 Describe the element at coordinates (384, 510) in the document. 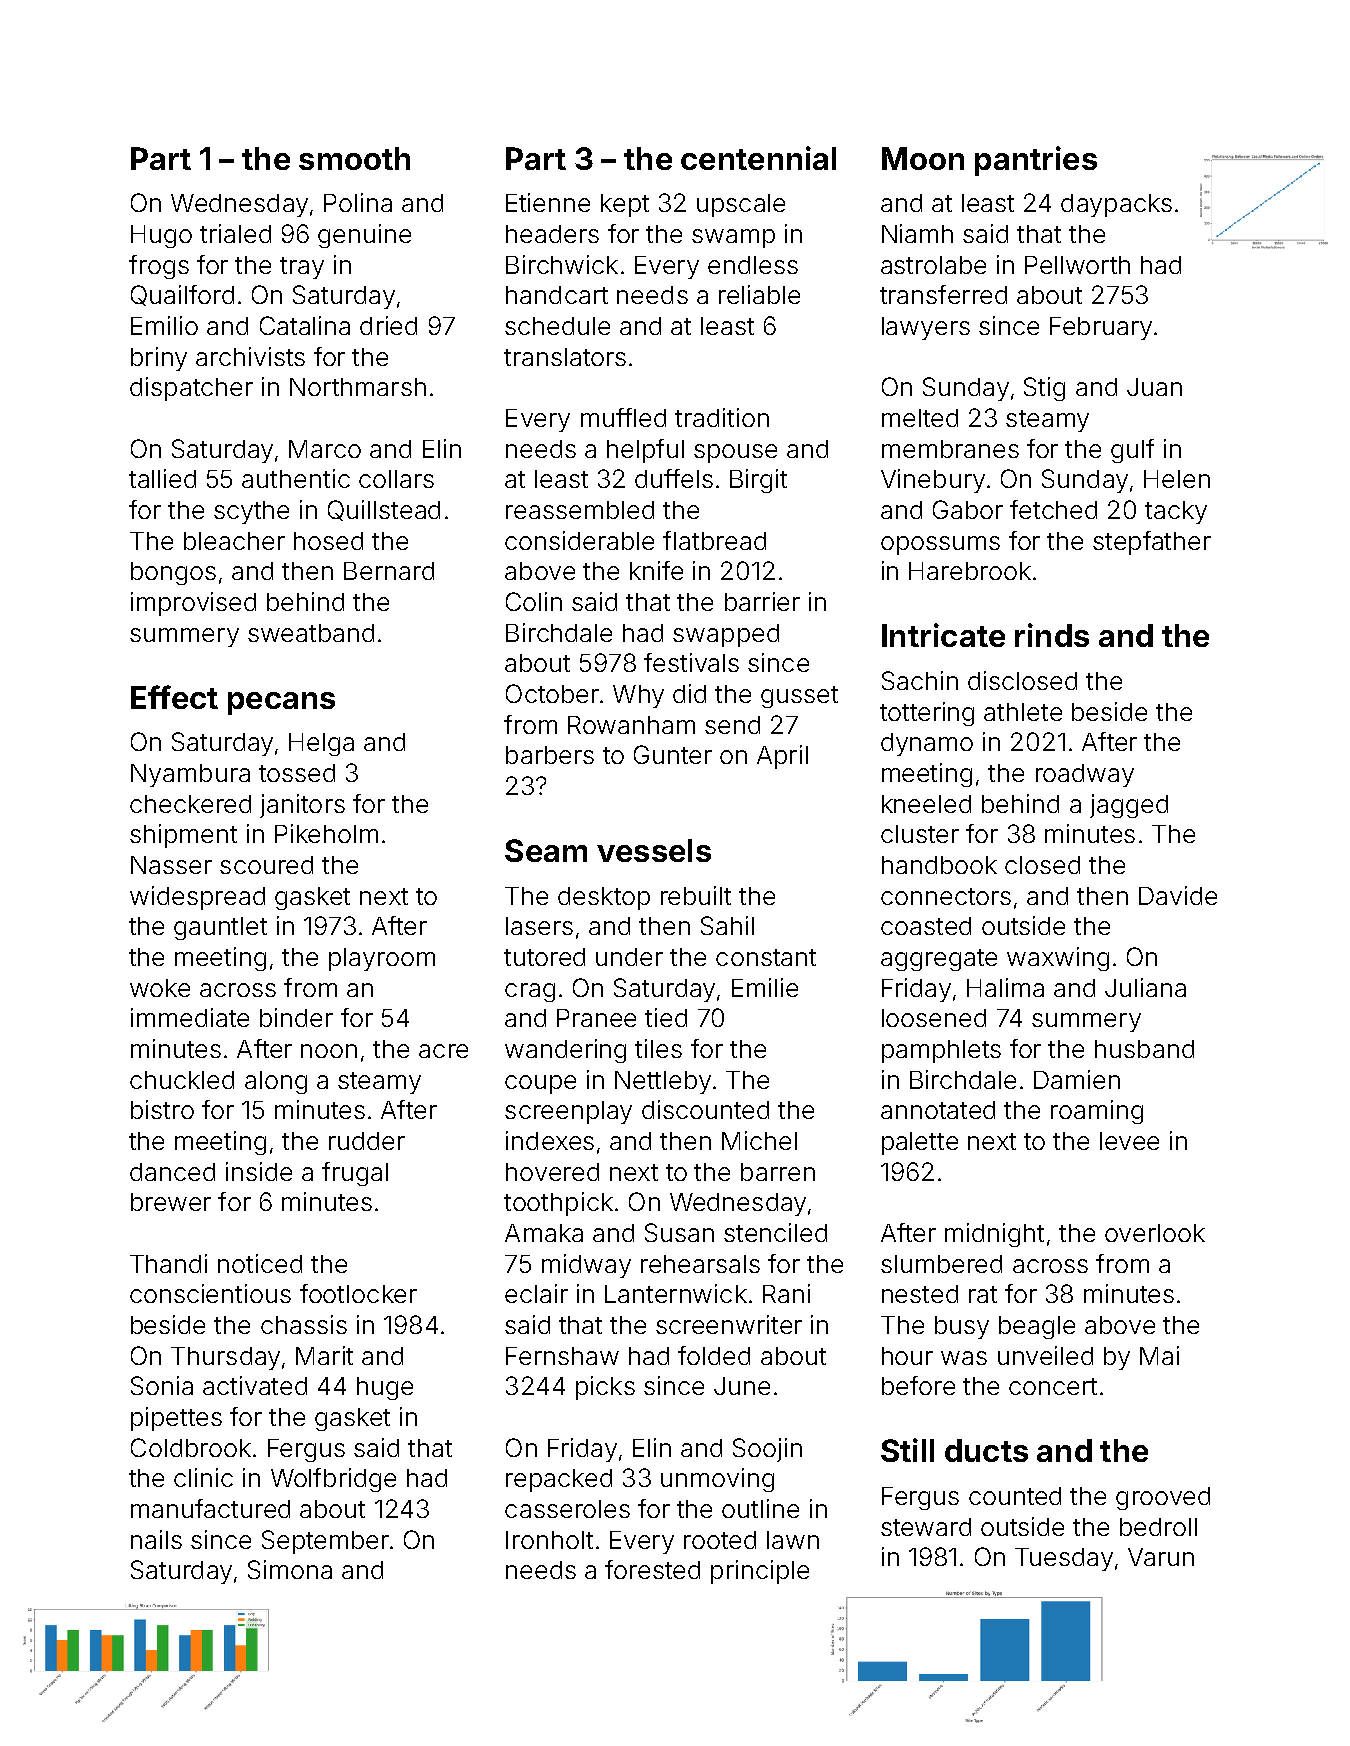

I see `Quillstead` at that location.
